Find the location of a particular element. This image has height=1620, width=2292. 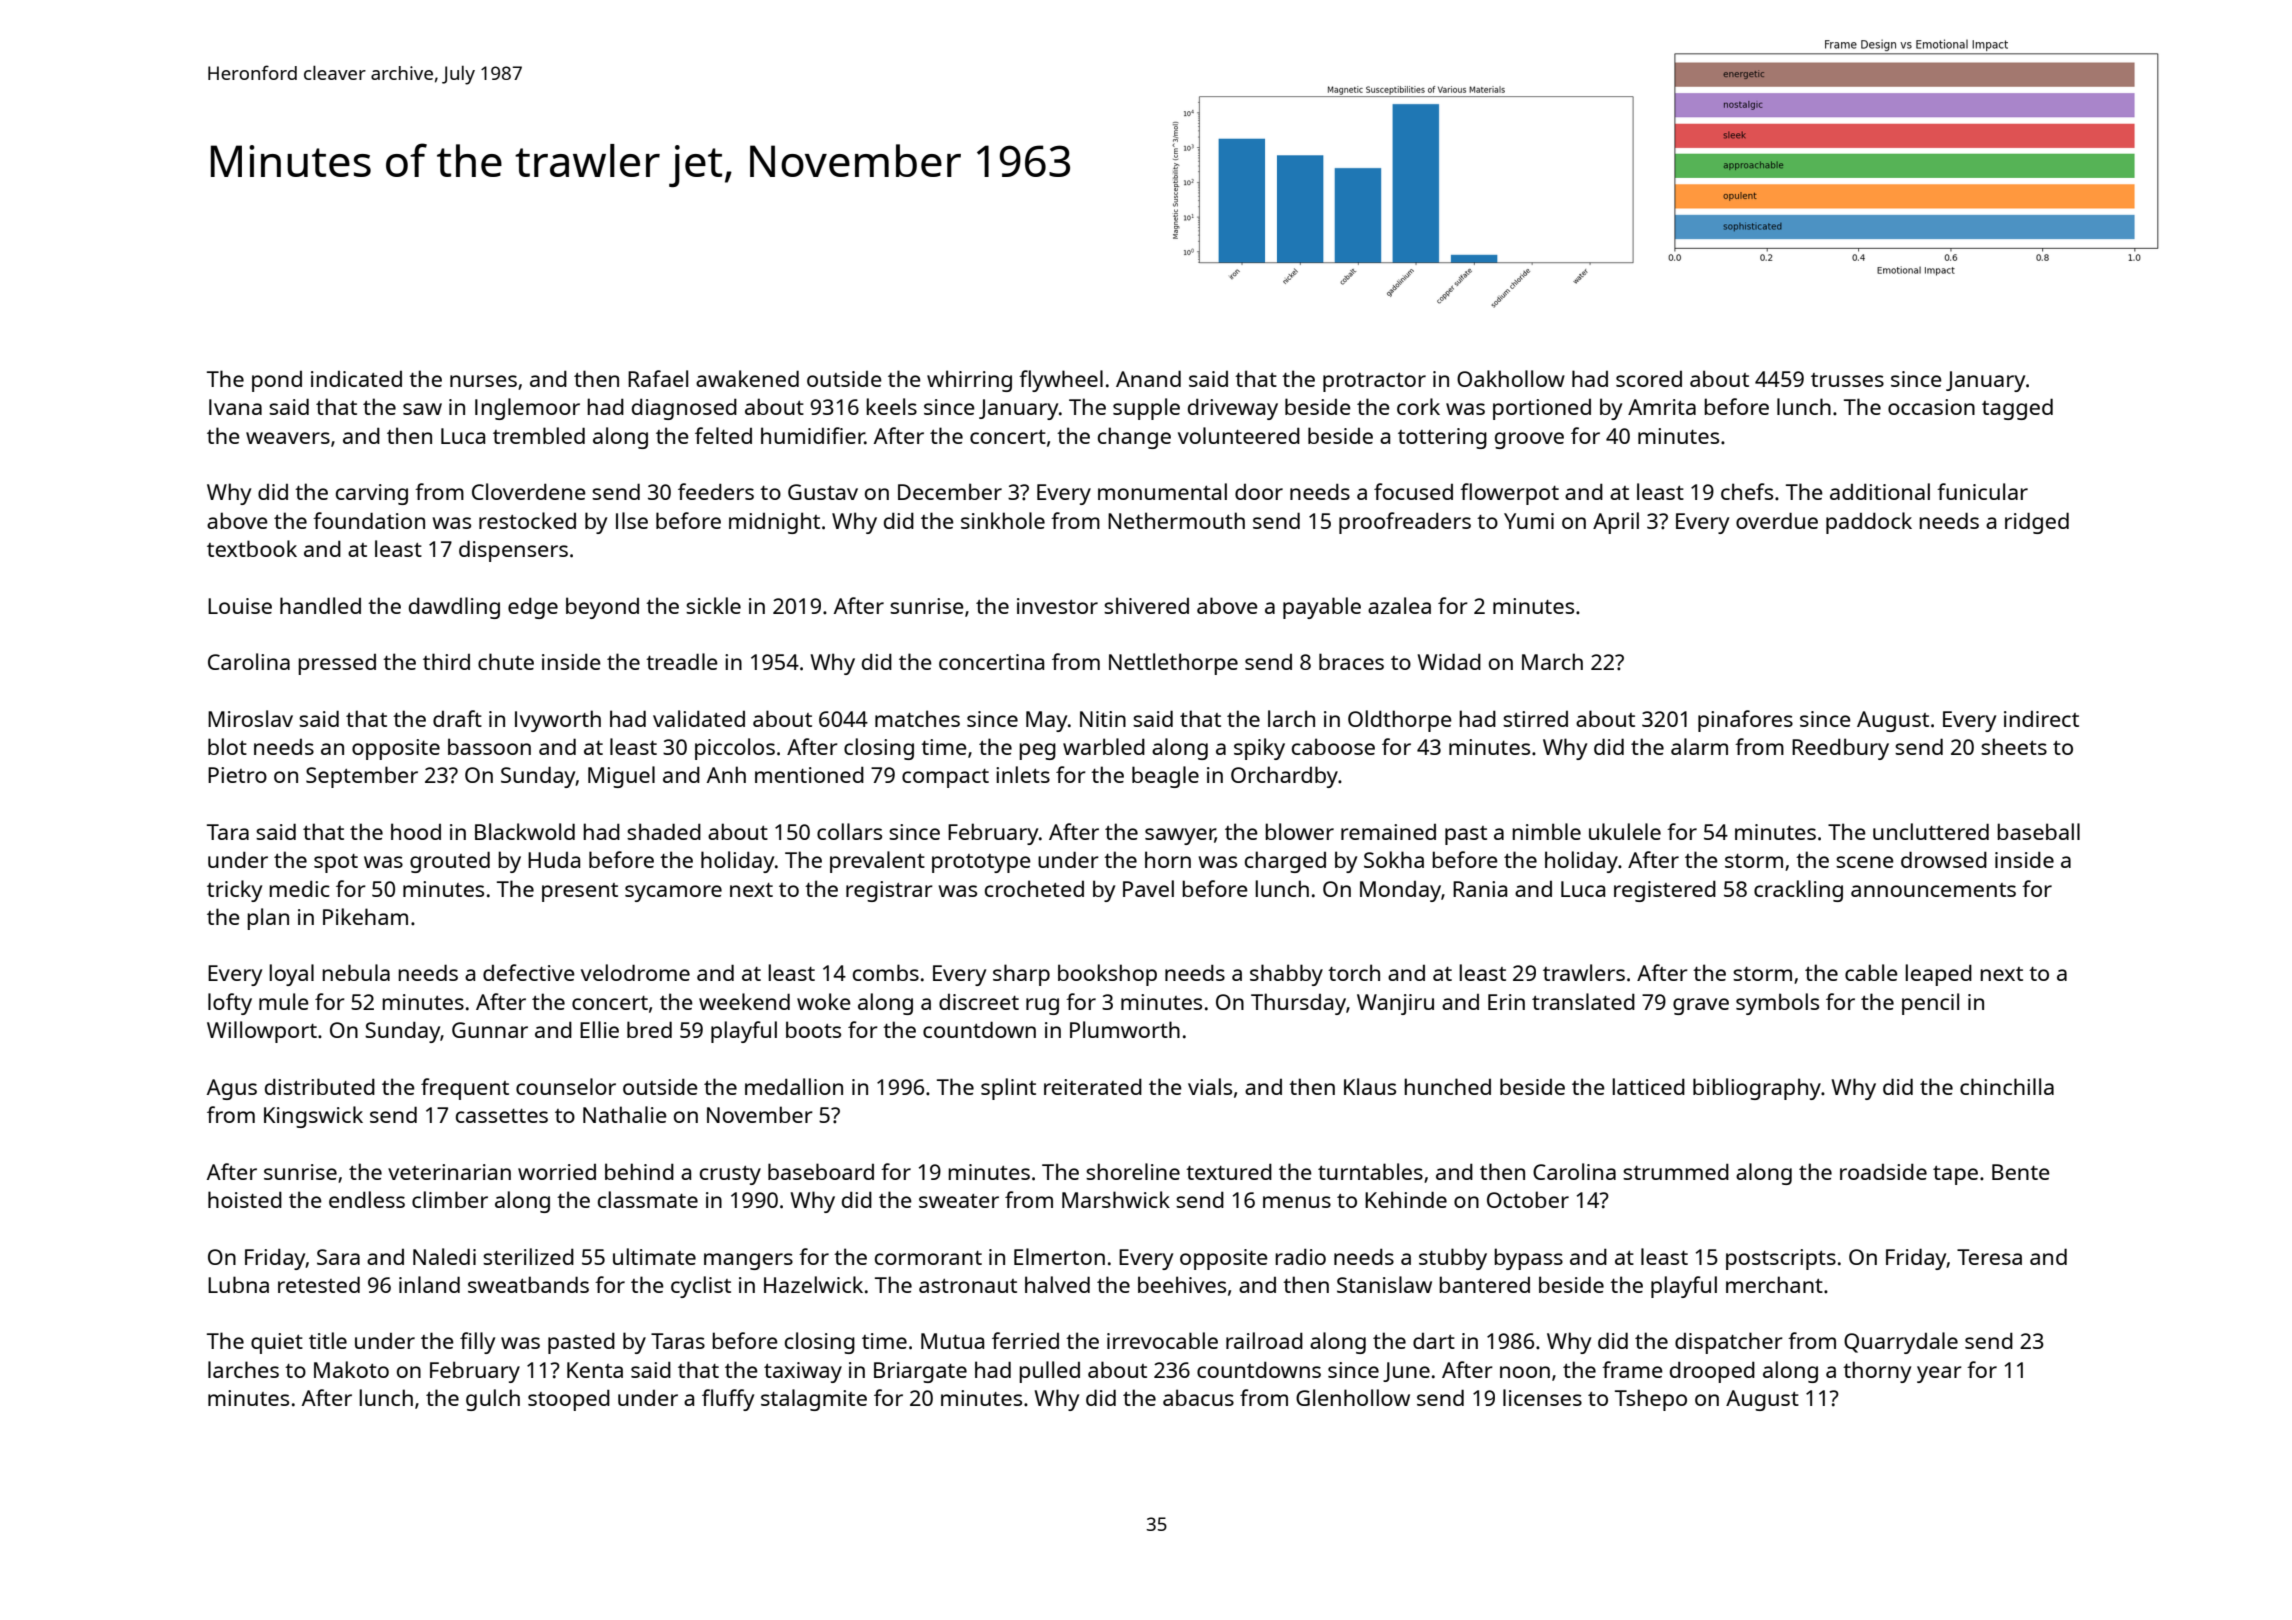

pulled is located at coordinates (1049, 1372).
